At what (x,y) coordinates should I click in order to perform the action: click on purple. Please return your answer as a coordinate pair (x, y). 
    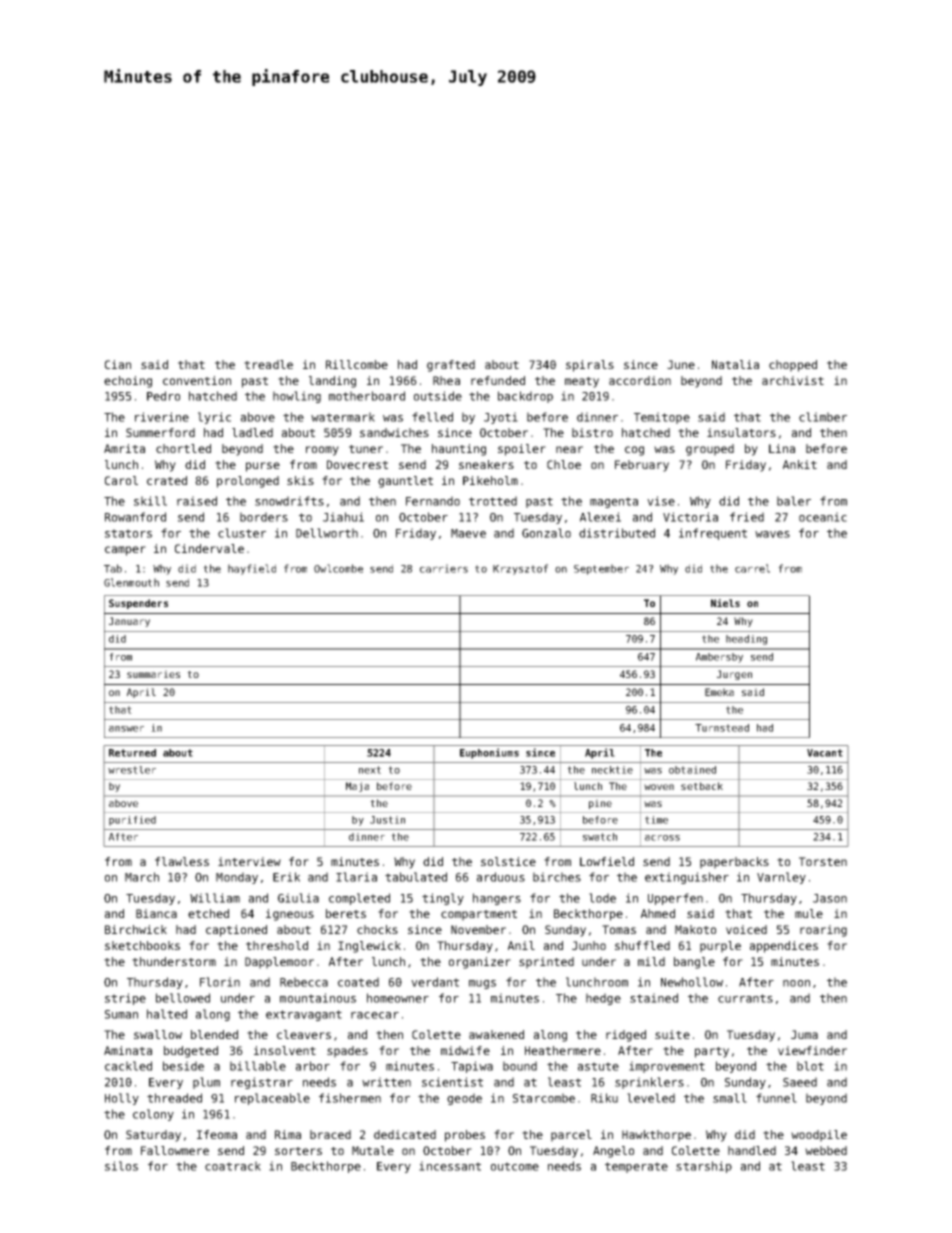
    Looking at the image, I should click on (720, 947).
